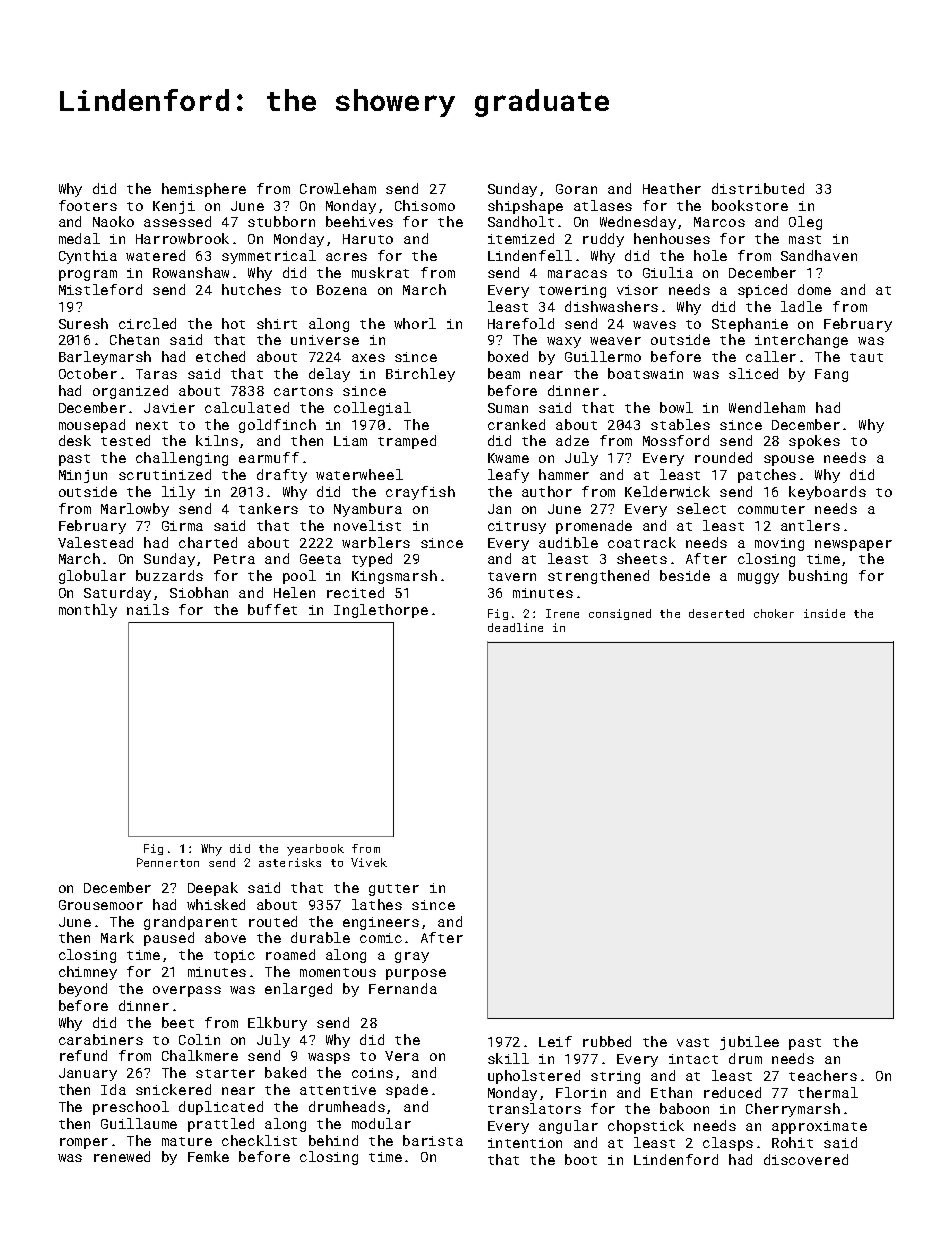 The width and height of the screenshot is (952, 1233). Describe the element at coordinates (381, 611) in the screenshot. I see `Inglethorpe` at that location.
